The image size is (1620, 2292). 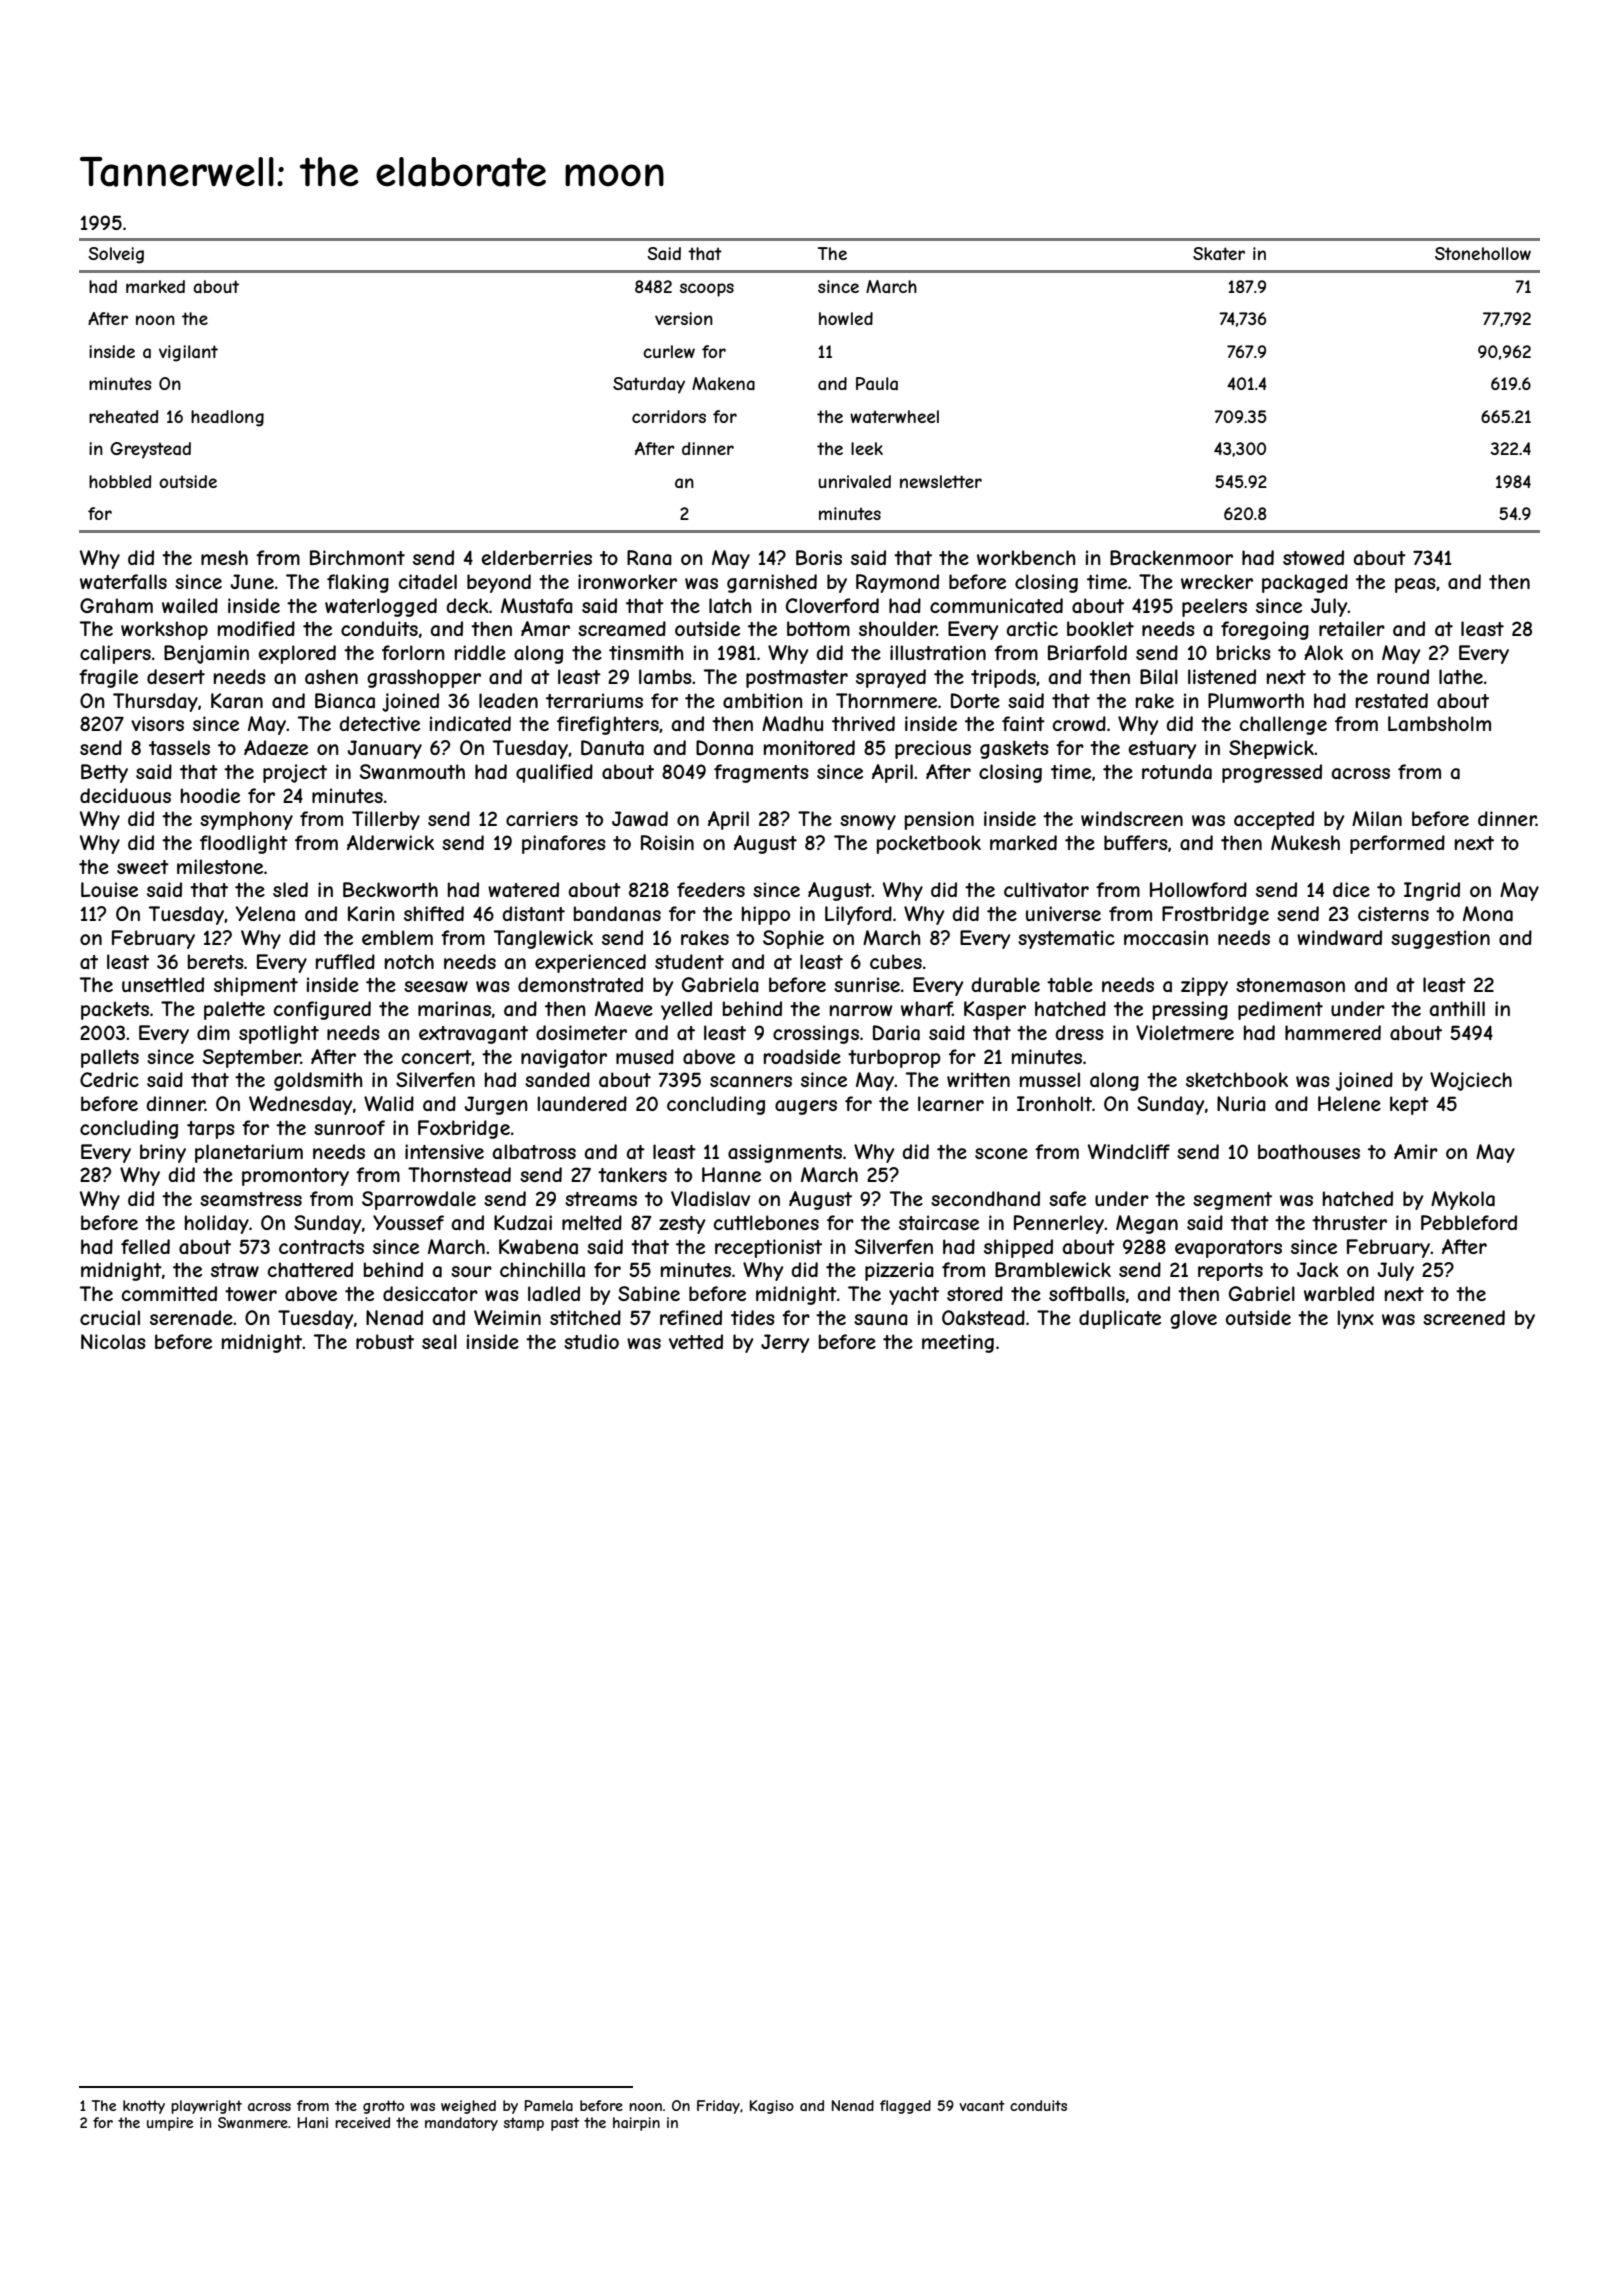 What do you see at coordinates (905, 2107) in the document?
I see `flagged` at bounding box center [905, 2107].
